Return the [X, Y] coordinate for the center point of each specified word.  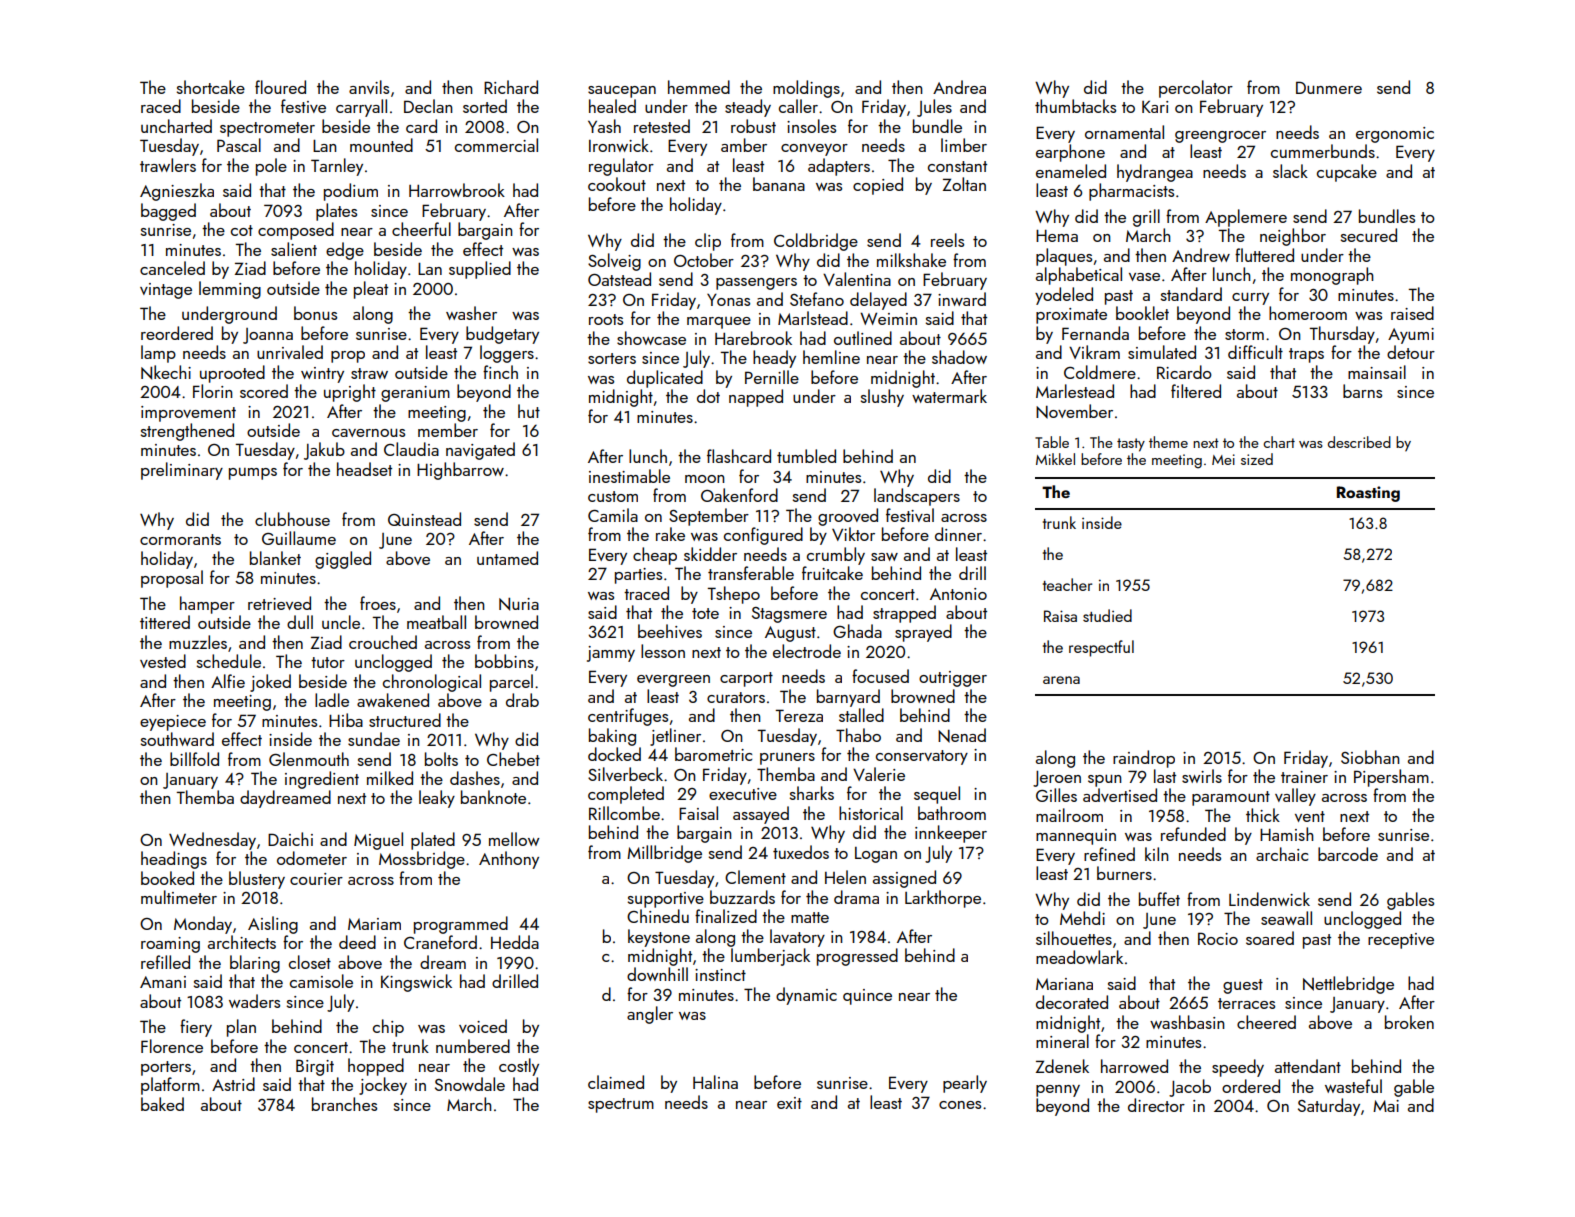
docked [614, 754]
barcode [1348, 854]
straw [369, 373]
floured [280, 87]
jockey [383, 1086]
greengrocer [1220, 137]
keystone [659, 938]
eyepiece [173, 723]
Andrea [959, 87]
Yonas [728, 300]
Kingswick [416, 983]
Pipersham [1391, 778]
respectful [1101, 648]
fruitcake [832, 573]
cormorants [180, 539]
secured [1369, 235]
